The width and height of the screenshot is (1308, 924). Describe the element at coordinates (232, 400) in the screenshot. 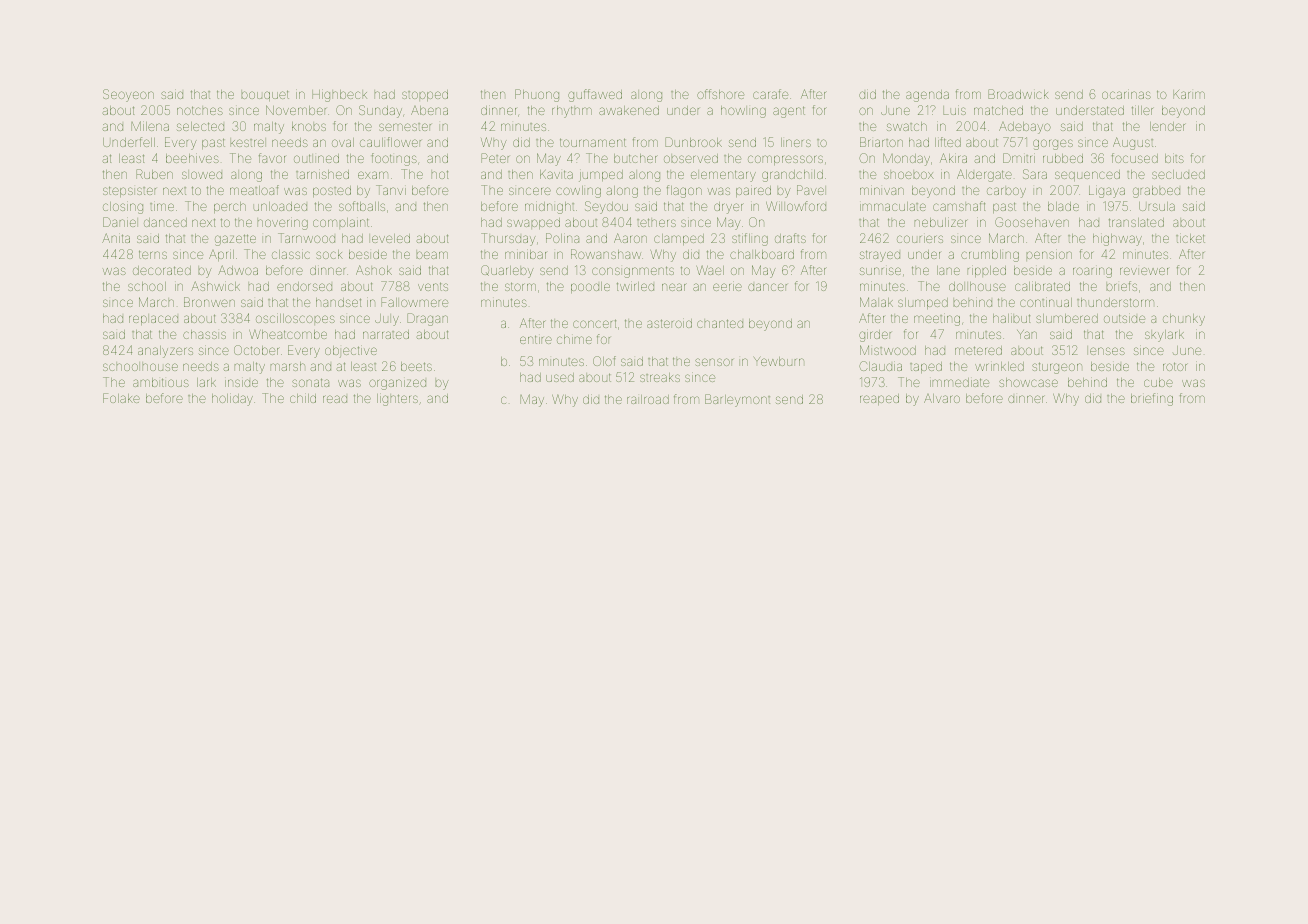

I see `holiday` at that location.
